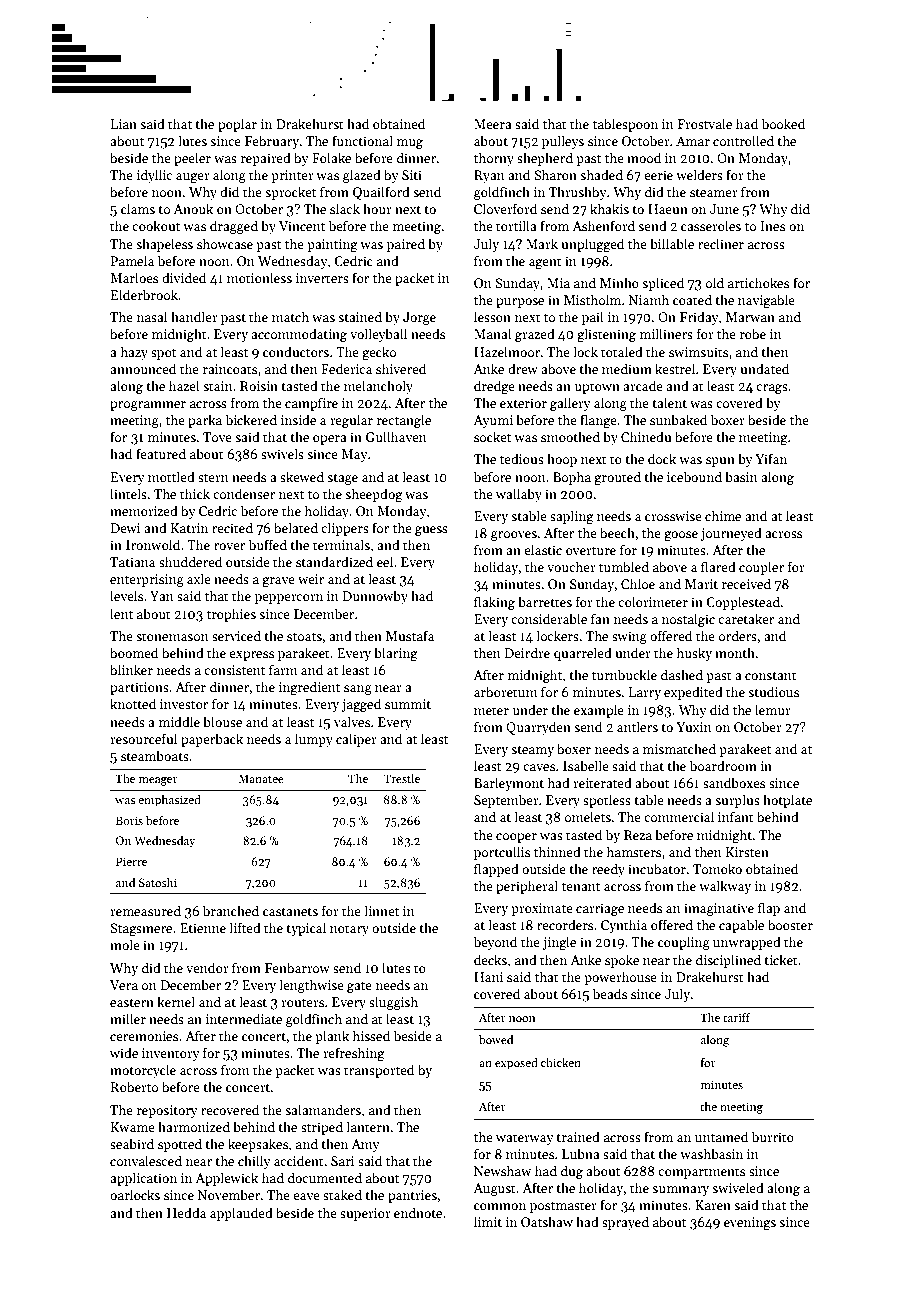 This page has height=1308, width=924. I want to click on booked, so click(783, 123).
